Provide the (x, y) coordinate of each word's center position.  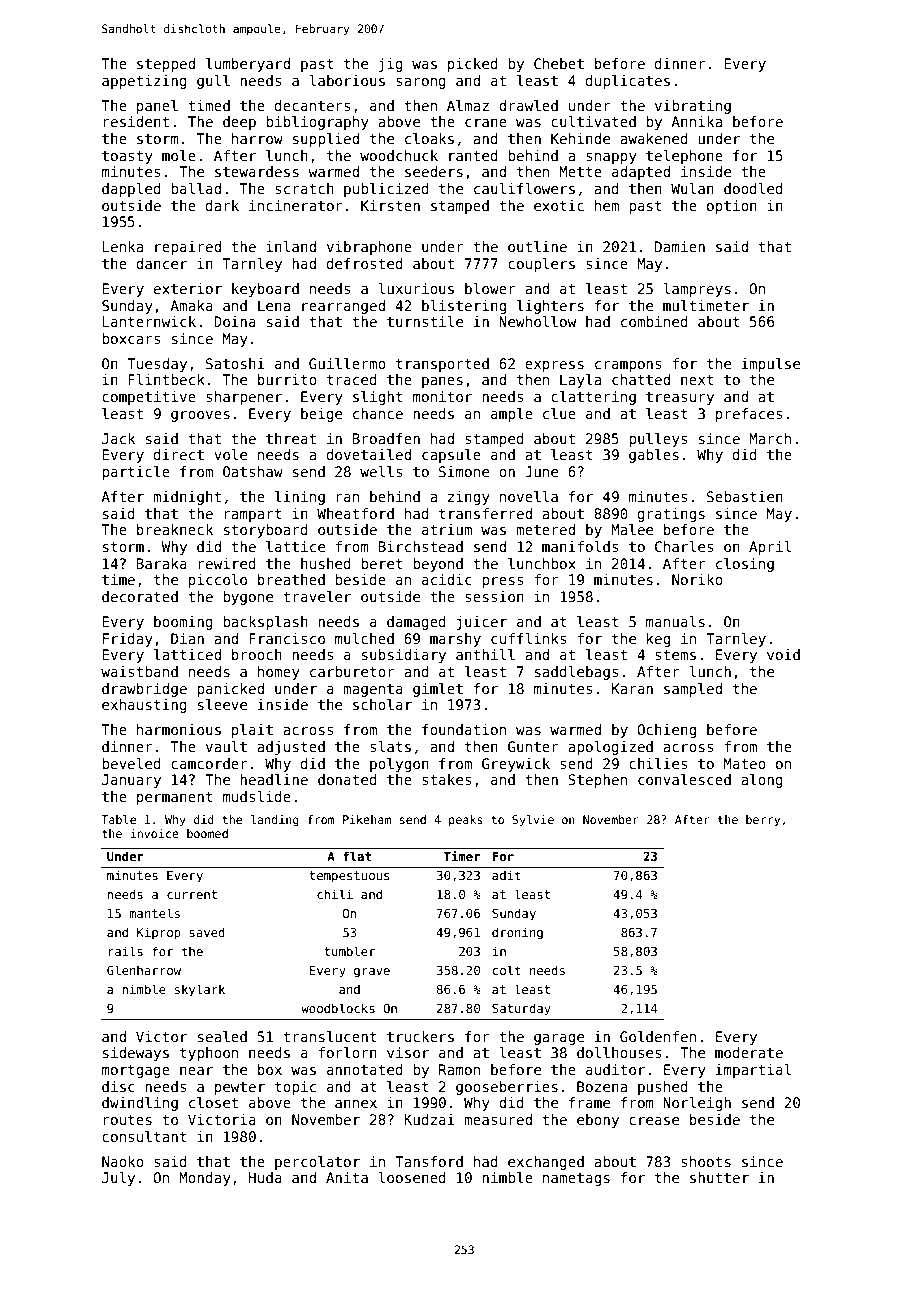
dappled (131, 190)
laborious (347, 80)
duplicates (628, 82)
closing (745, 565)
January (131, 781)
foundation (464, 729)
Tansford (429, 1161)
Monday (205, 1179)
